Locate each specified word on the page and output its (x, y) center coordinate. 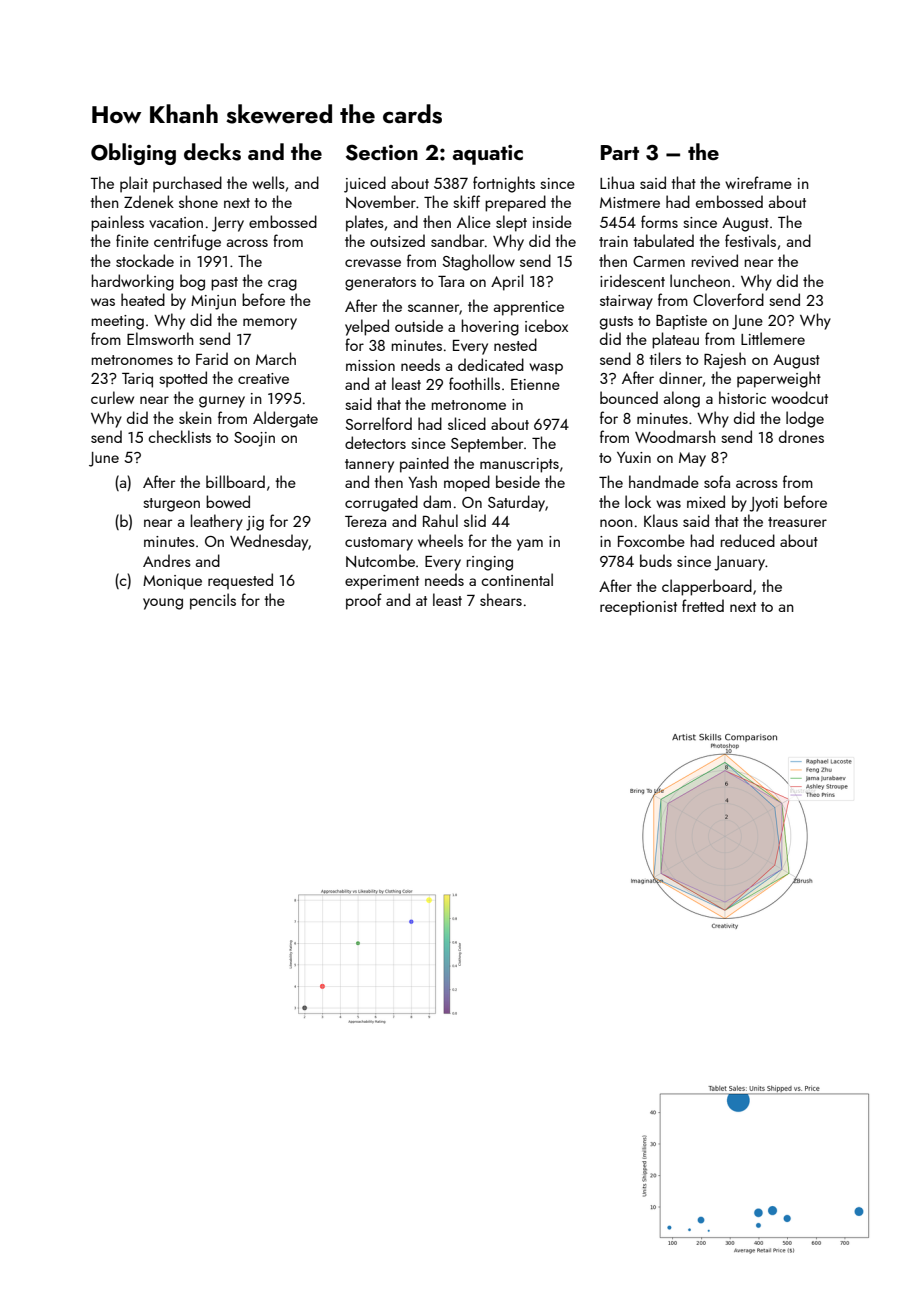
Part (620, 152)
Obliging (133, 154)
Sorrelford (378, 423)
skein (195, 417)
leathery (217, 522)
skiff (466, 201)
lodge (805, 419)
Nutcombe (380, 561)
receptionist (638, 608)
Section (382, 152)
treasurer (797, 522)
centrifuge (187, 242)
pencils (213, 601)
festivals (750, 240)
